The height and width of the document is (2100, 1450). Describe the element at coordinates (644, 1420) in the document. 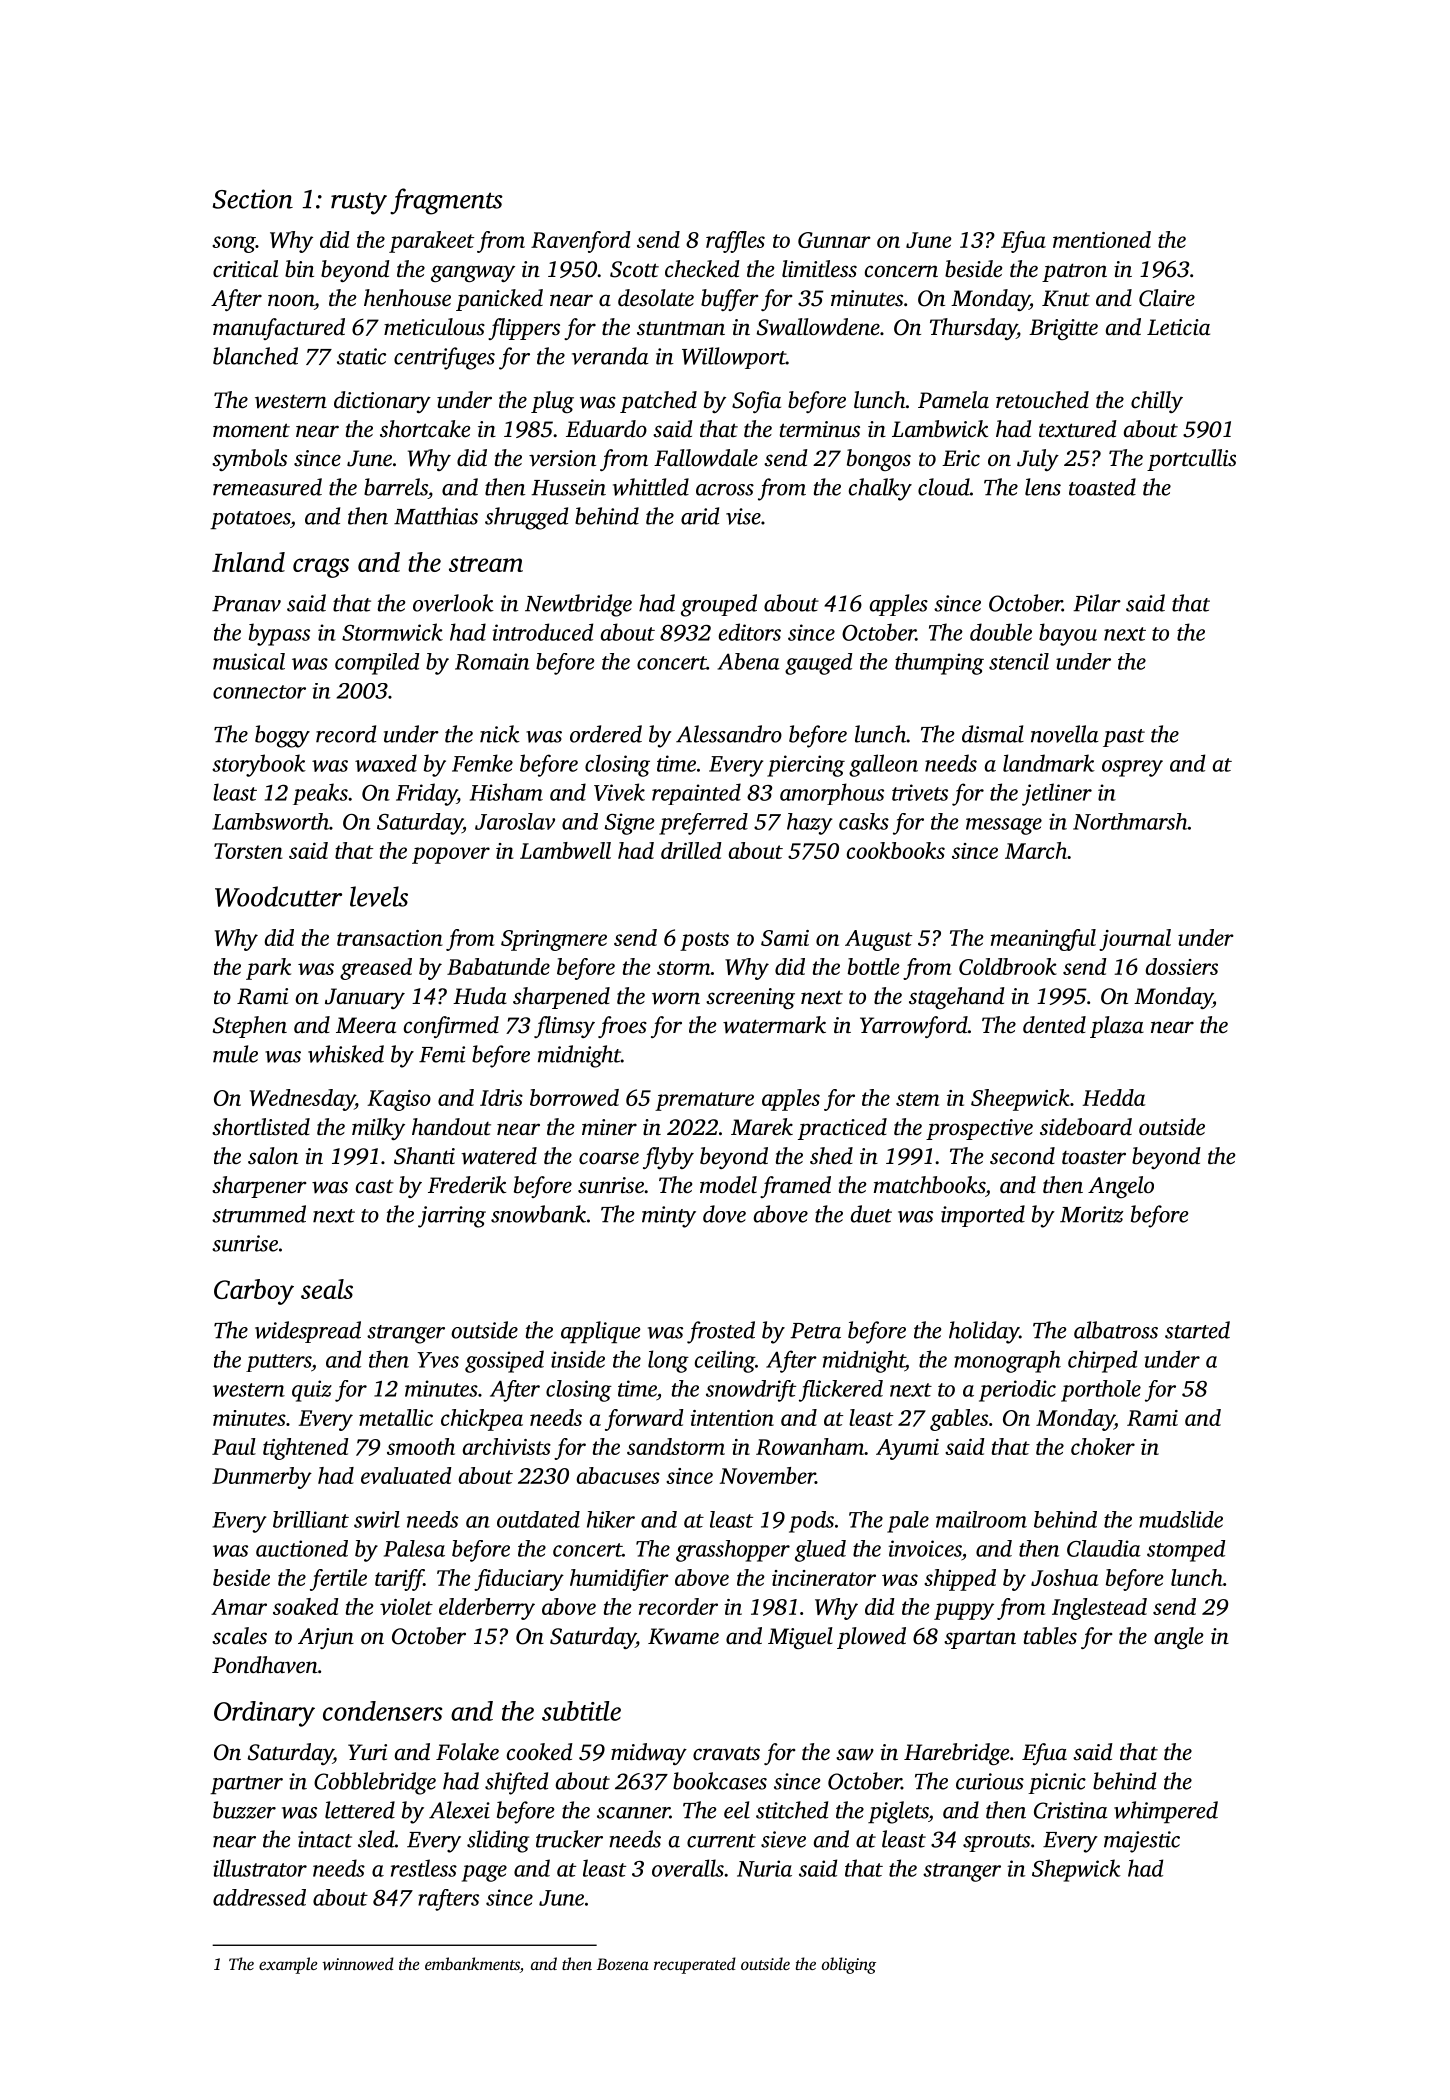

I see `forward` at that location.
